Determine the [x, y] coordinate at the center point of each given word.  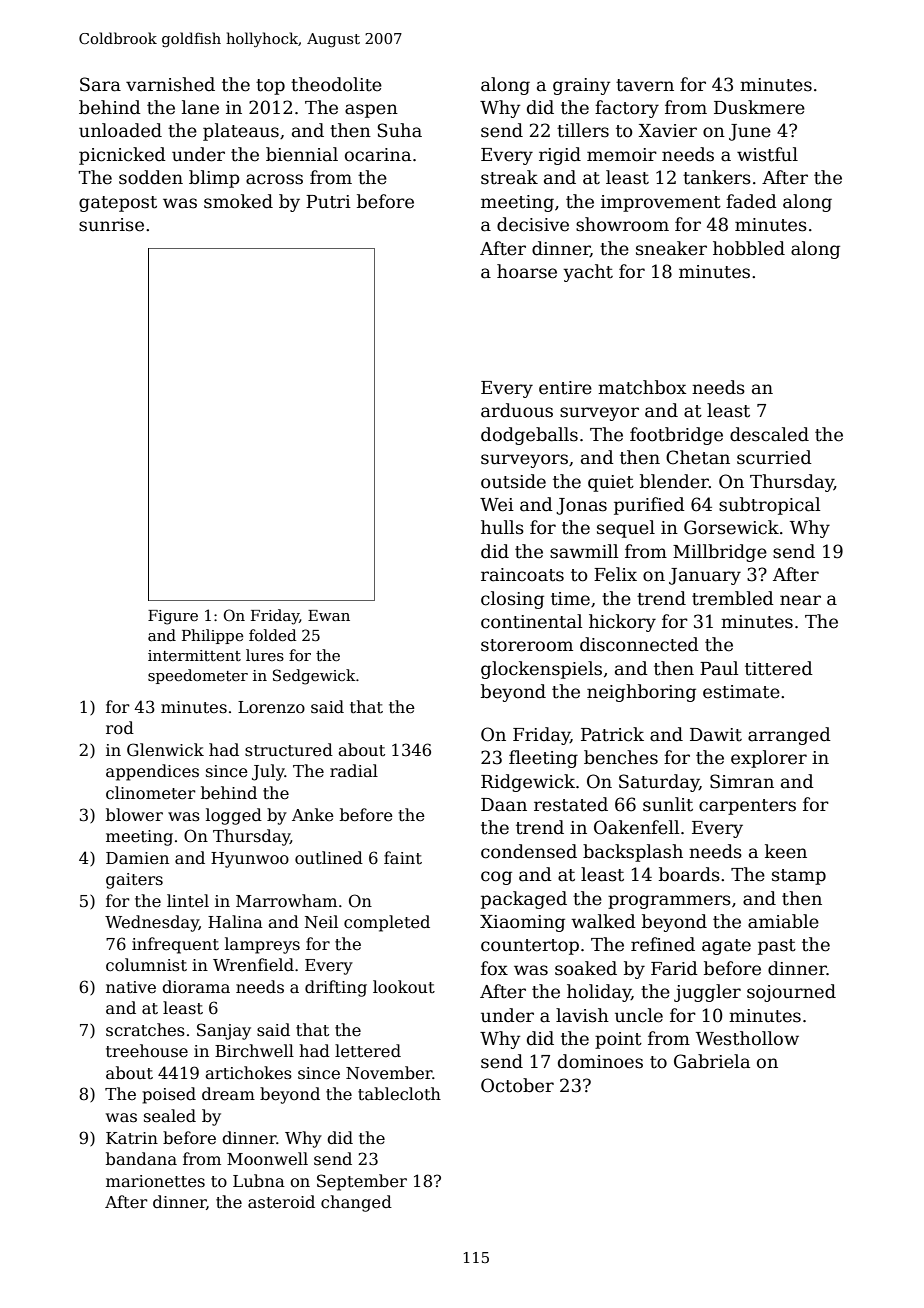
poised [169, 1095]
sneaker [671, 248]
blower [134, 814]
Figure [173, 617]
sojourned [791, 993]
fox [494, 968]
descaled [769, 434]
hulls [502, 527]
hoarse [527, 271]
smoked [238, 201]
